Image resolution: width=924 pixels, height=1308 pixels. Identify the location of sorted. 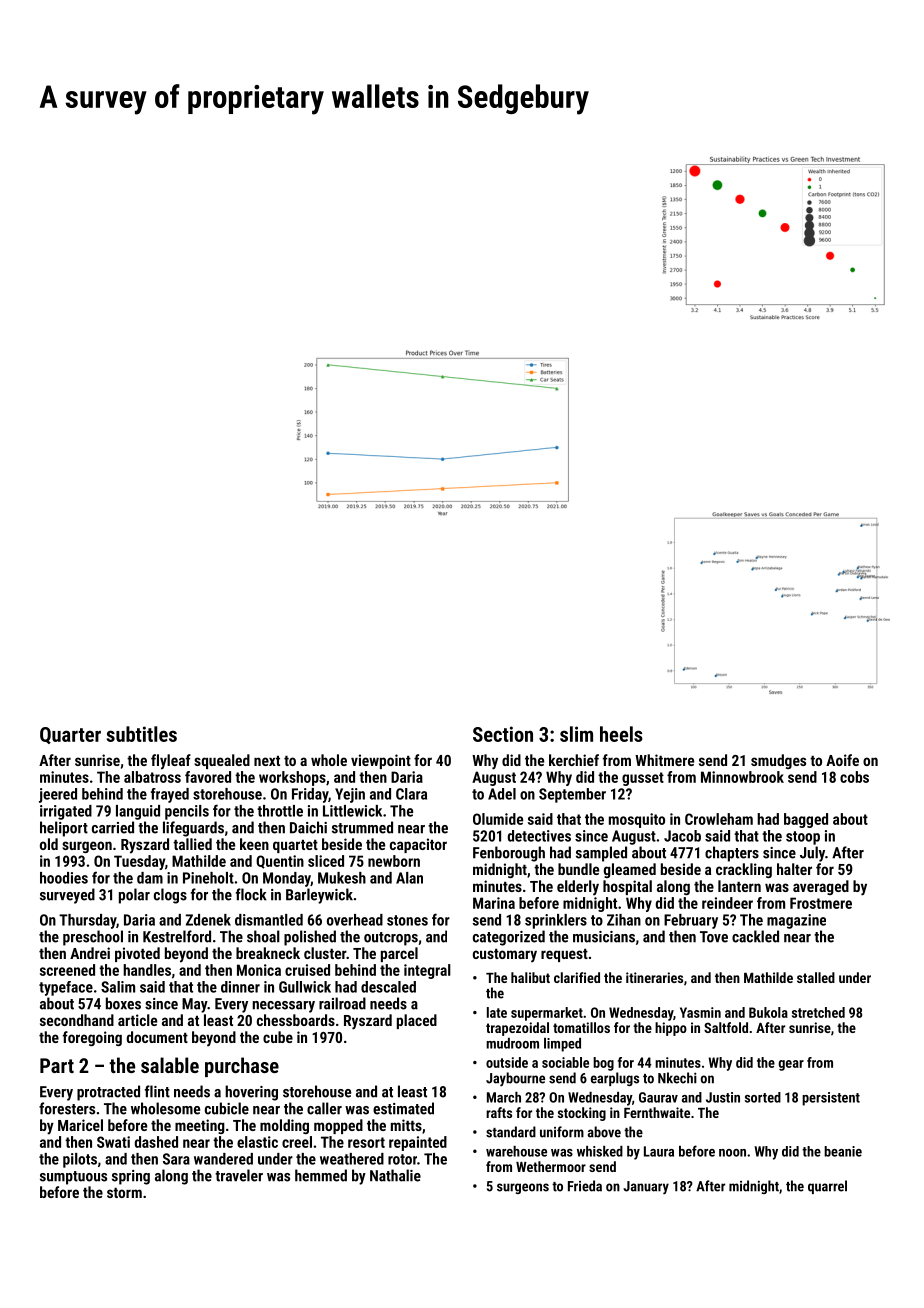
(763, 1097).
